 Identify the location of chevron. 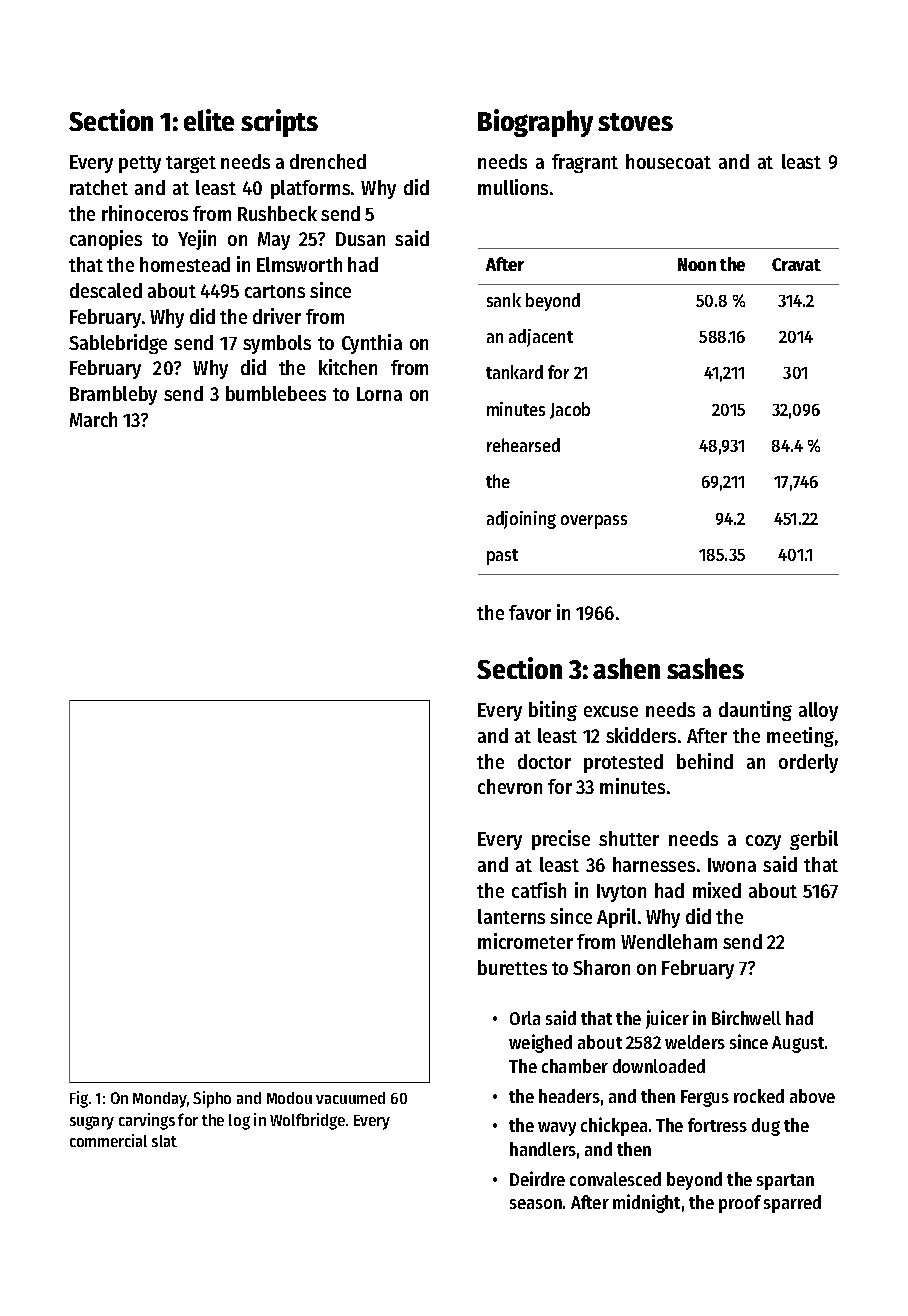
(510, 786).
